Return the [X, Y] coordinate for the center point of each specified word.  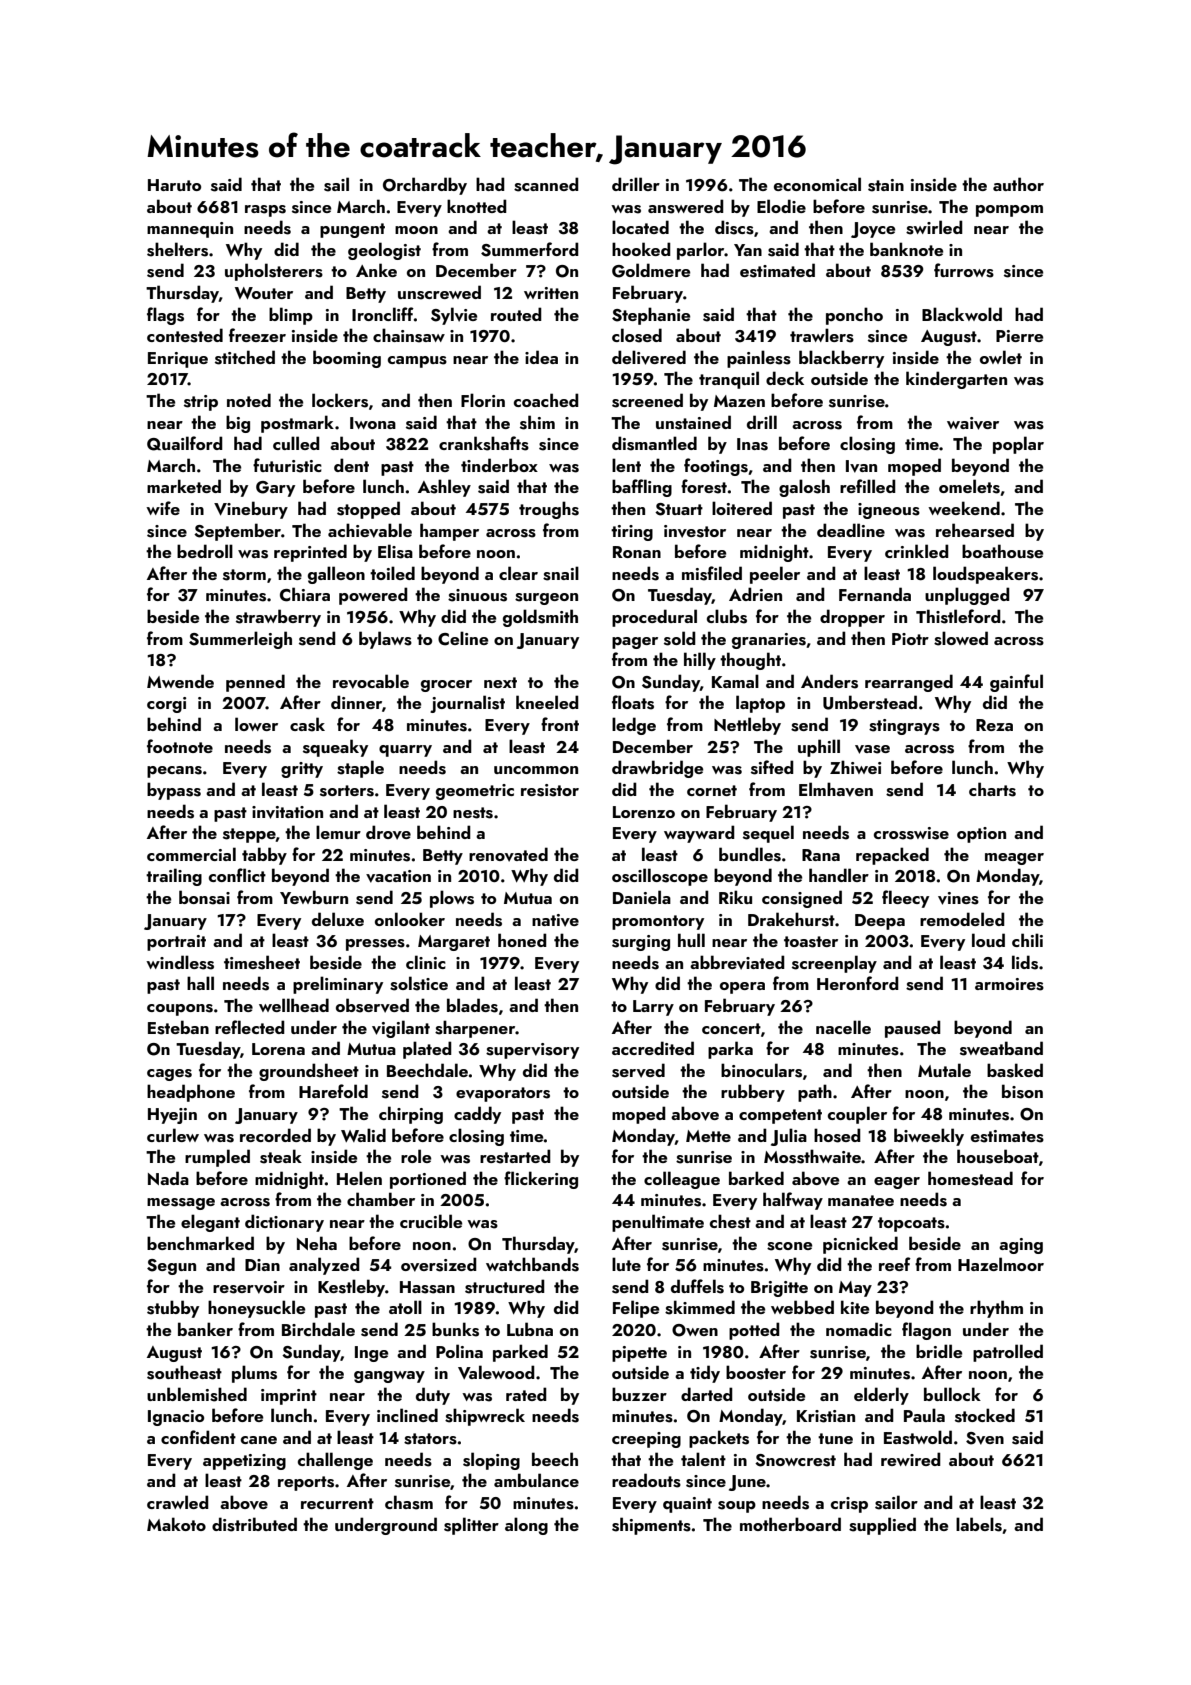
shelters [177, 249]
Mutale [944, 1070]
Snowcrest [795, 1460]
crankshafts [484, 443]
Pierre [1019, 336]
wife [163, 508]
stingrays [904, 727]
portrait [176, 943]
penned [255, 683]
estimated [777, 270]
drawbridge [657, 769]
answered [686, 206]
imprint [289, 1397]
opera [742, 988]
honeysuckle [256, 1309]
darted [707, 1394]
